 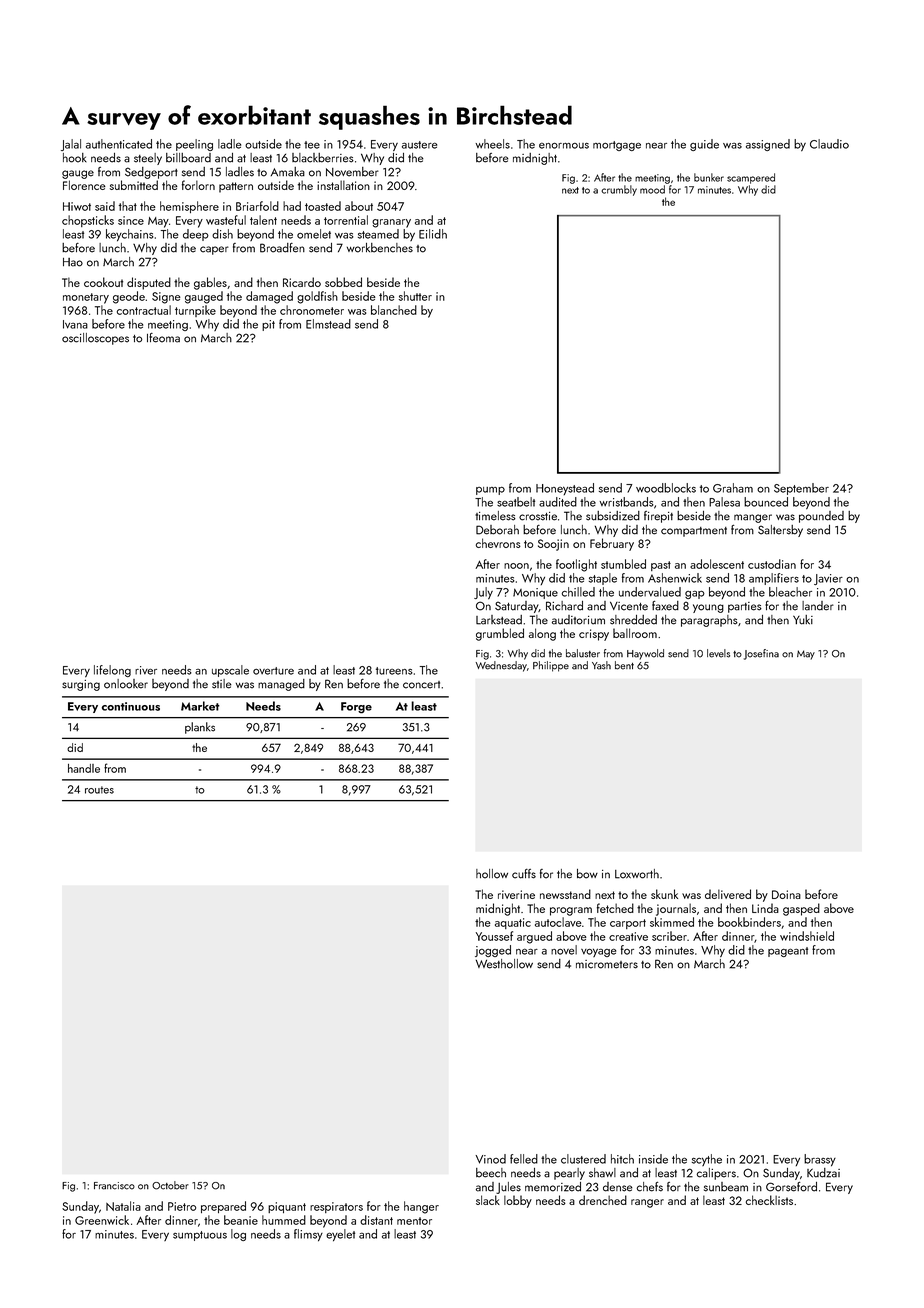 What do you see at coordinates (666, 488) in the screenshot?
I see `woodblocks` at bounding box center [666, 488].
